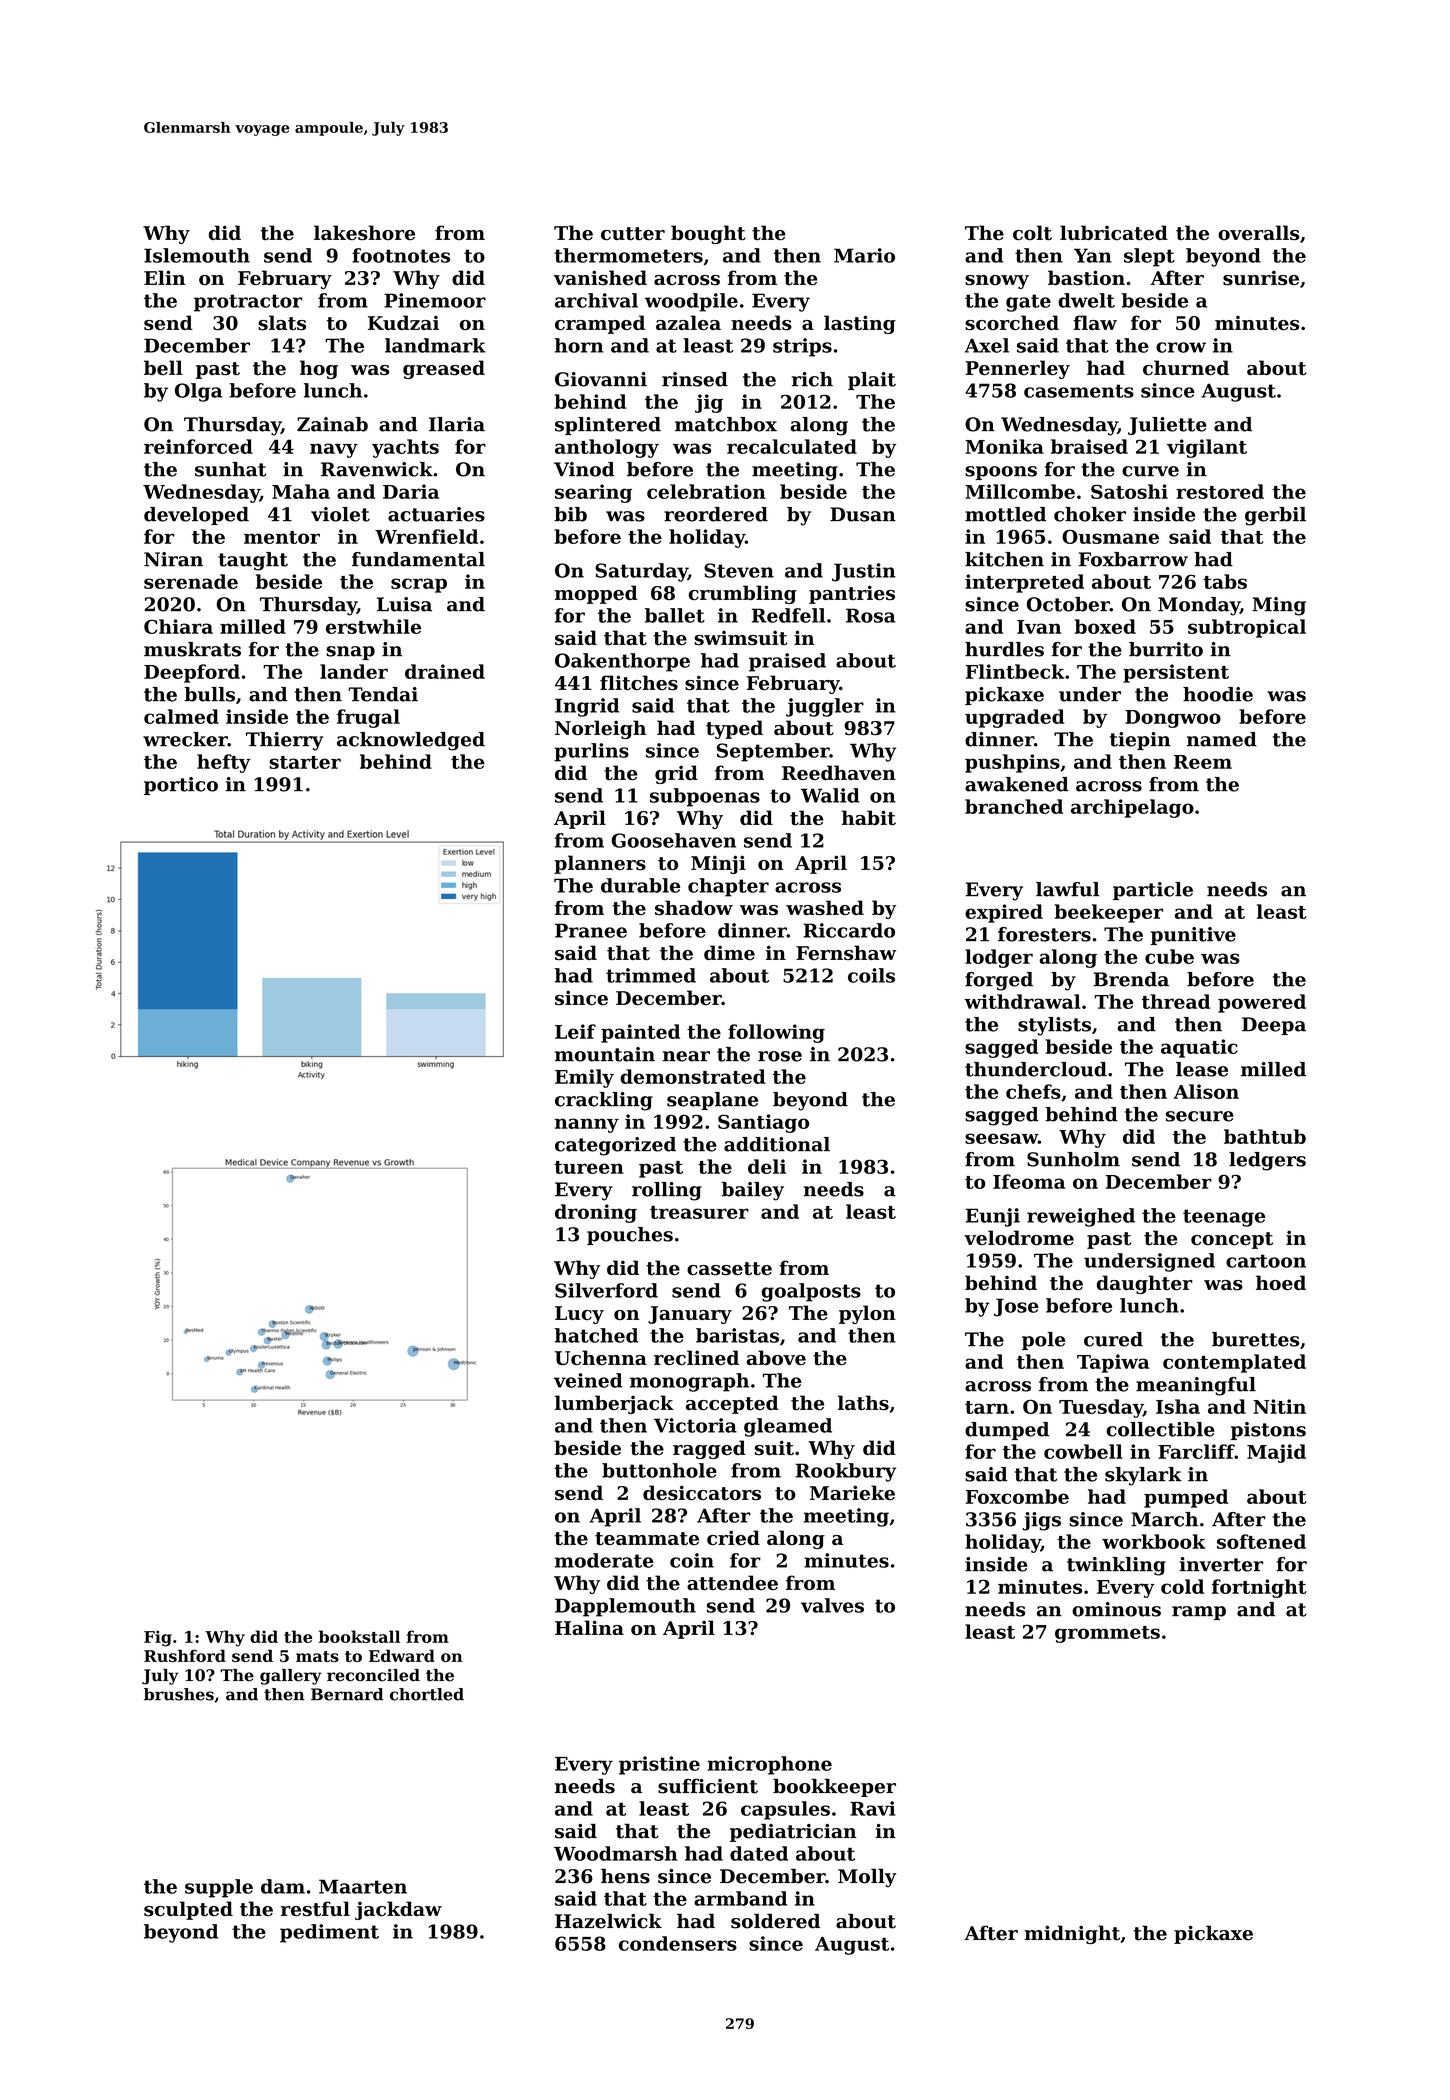 The height and width of the page is (2100, 1450). What do you see at coordinates (224, 763) in the page?
I see `hefty` at bounding box center [224, 763].
